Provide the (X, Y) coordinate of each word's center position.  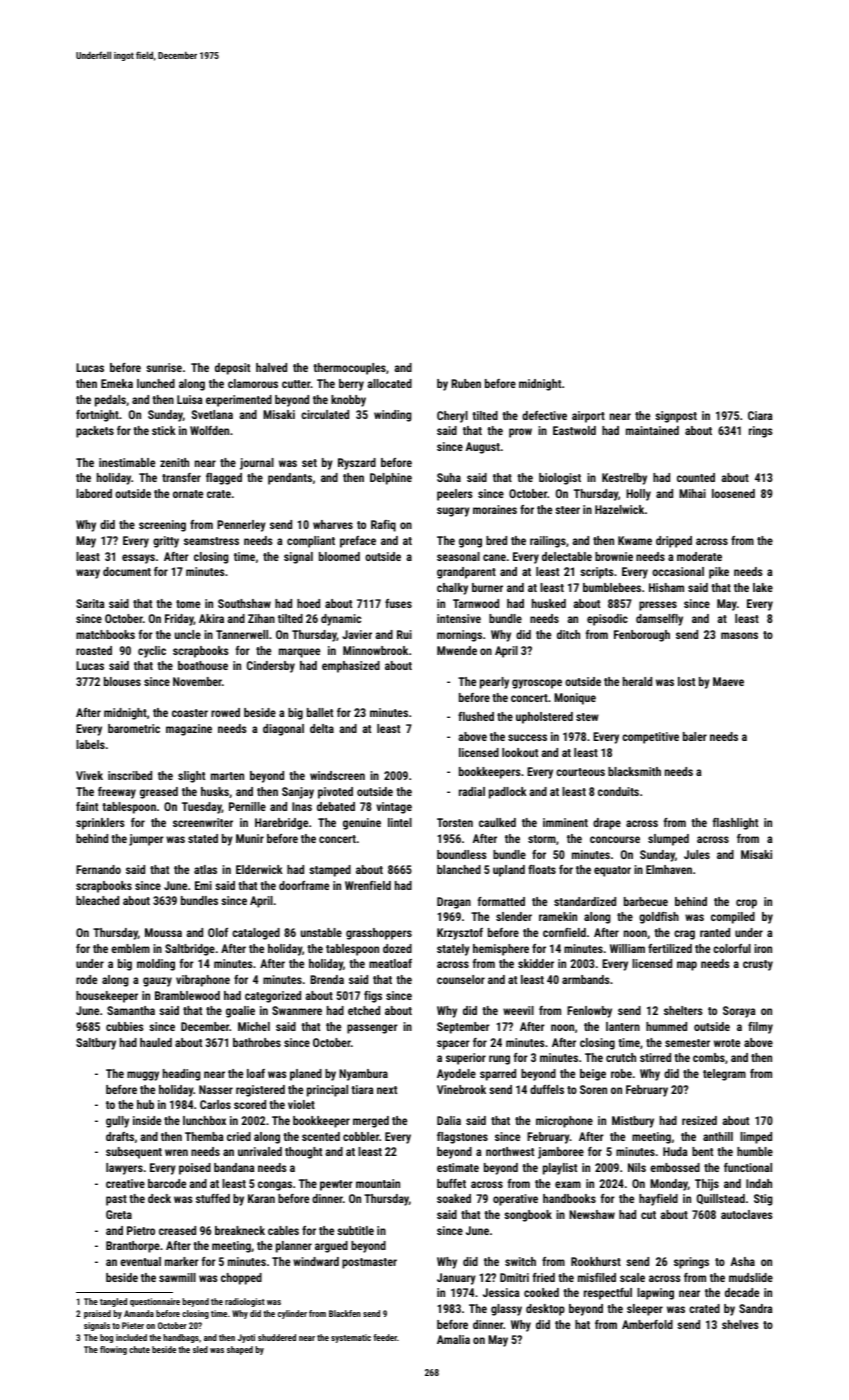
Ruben (466, 383)
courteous (580, 772)
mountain (378, 1183)
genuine (362, 824)
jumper (146, 840)
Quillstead (721, 1199)
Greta (119, 1214)
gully (117, 1122)
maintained (652, 430)
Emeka (117, 383)
